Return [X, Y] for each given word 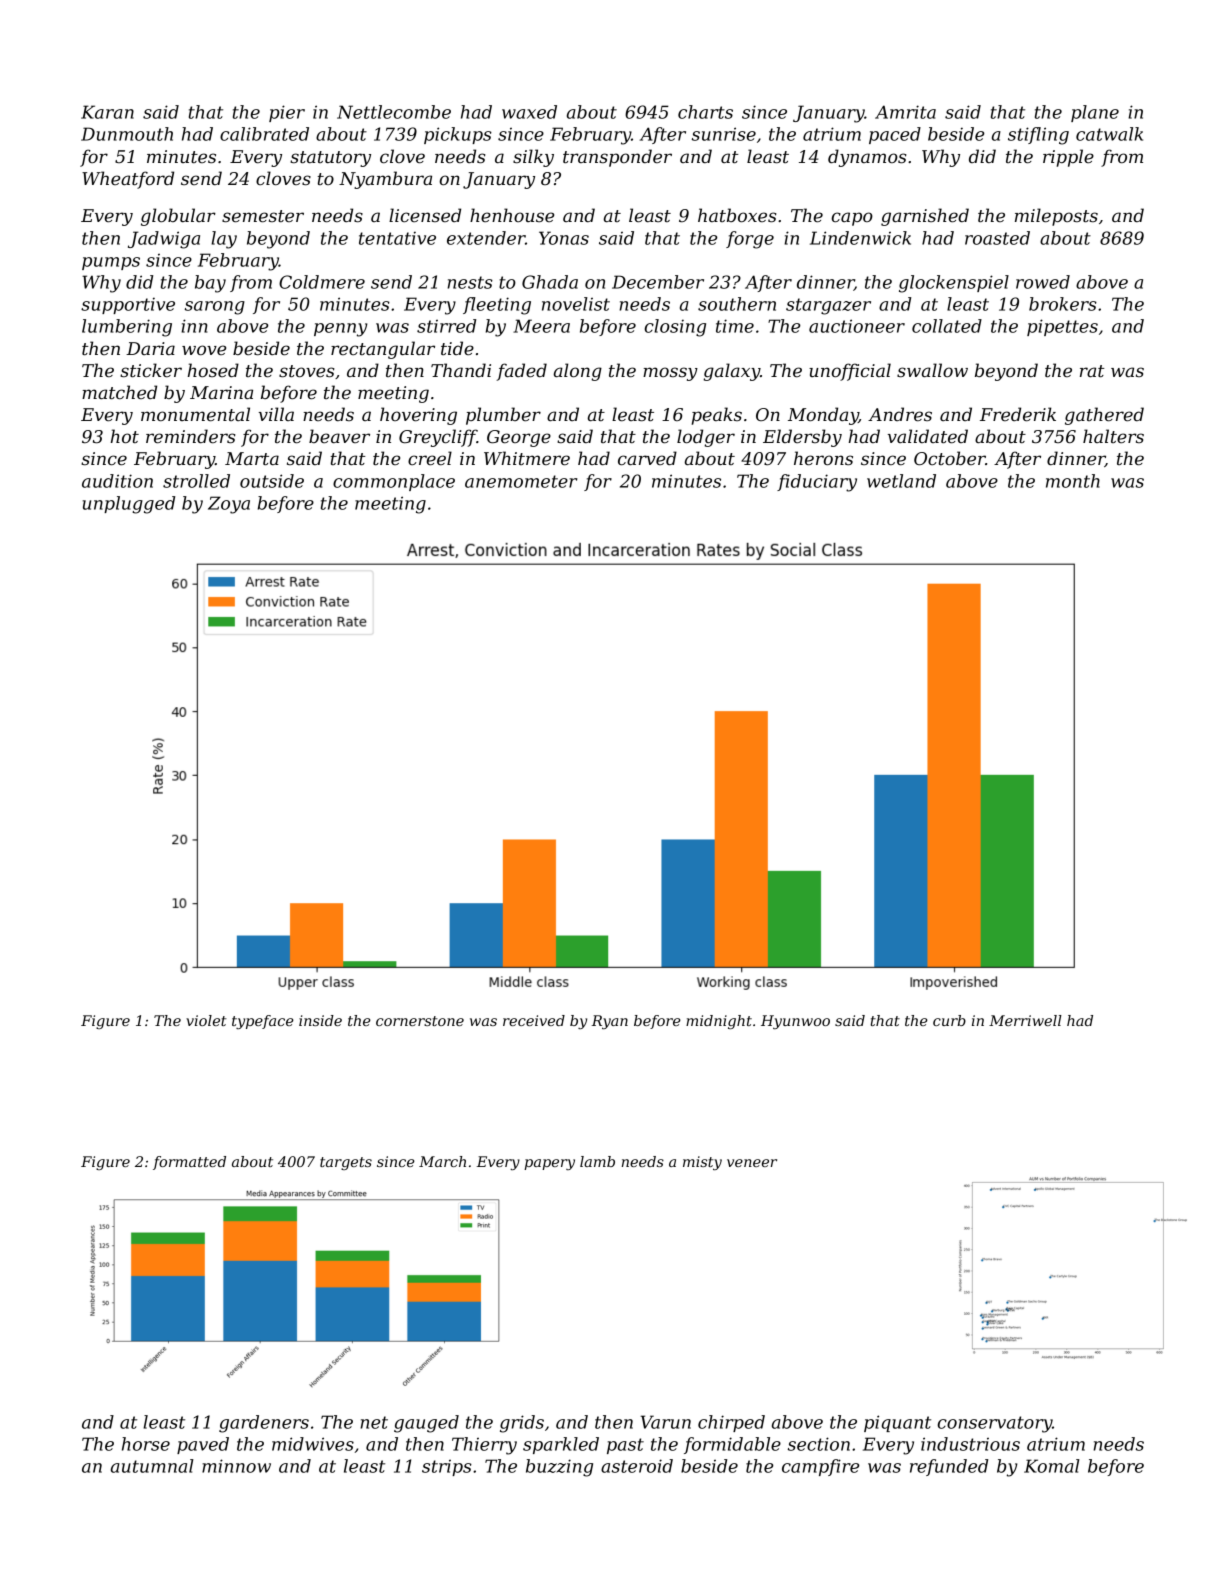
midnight [719, 1022]
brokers [1063, 304]
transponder [617, 158]
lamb [597, 1161]
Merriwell [1025, 1020]
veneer [752, 1163]
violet [206, 1020]
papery [549, 1164]
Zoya [229, 505]
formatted [189, 1163]
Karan [107, 112]
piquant [897, 1423]
